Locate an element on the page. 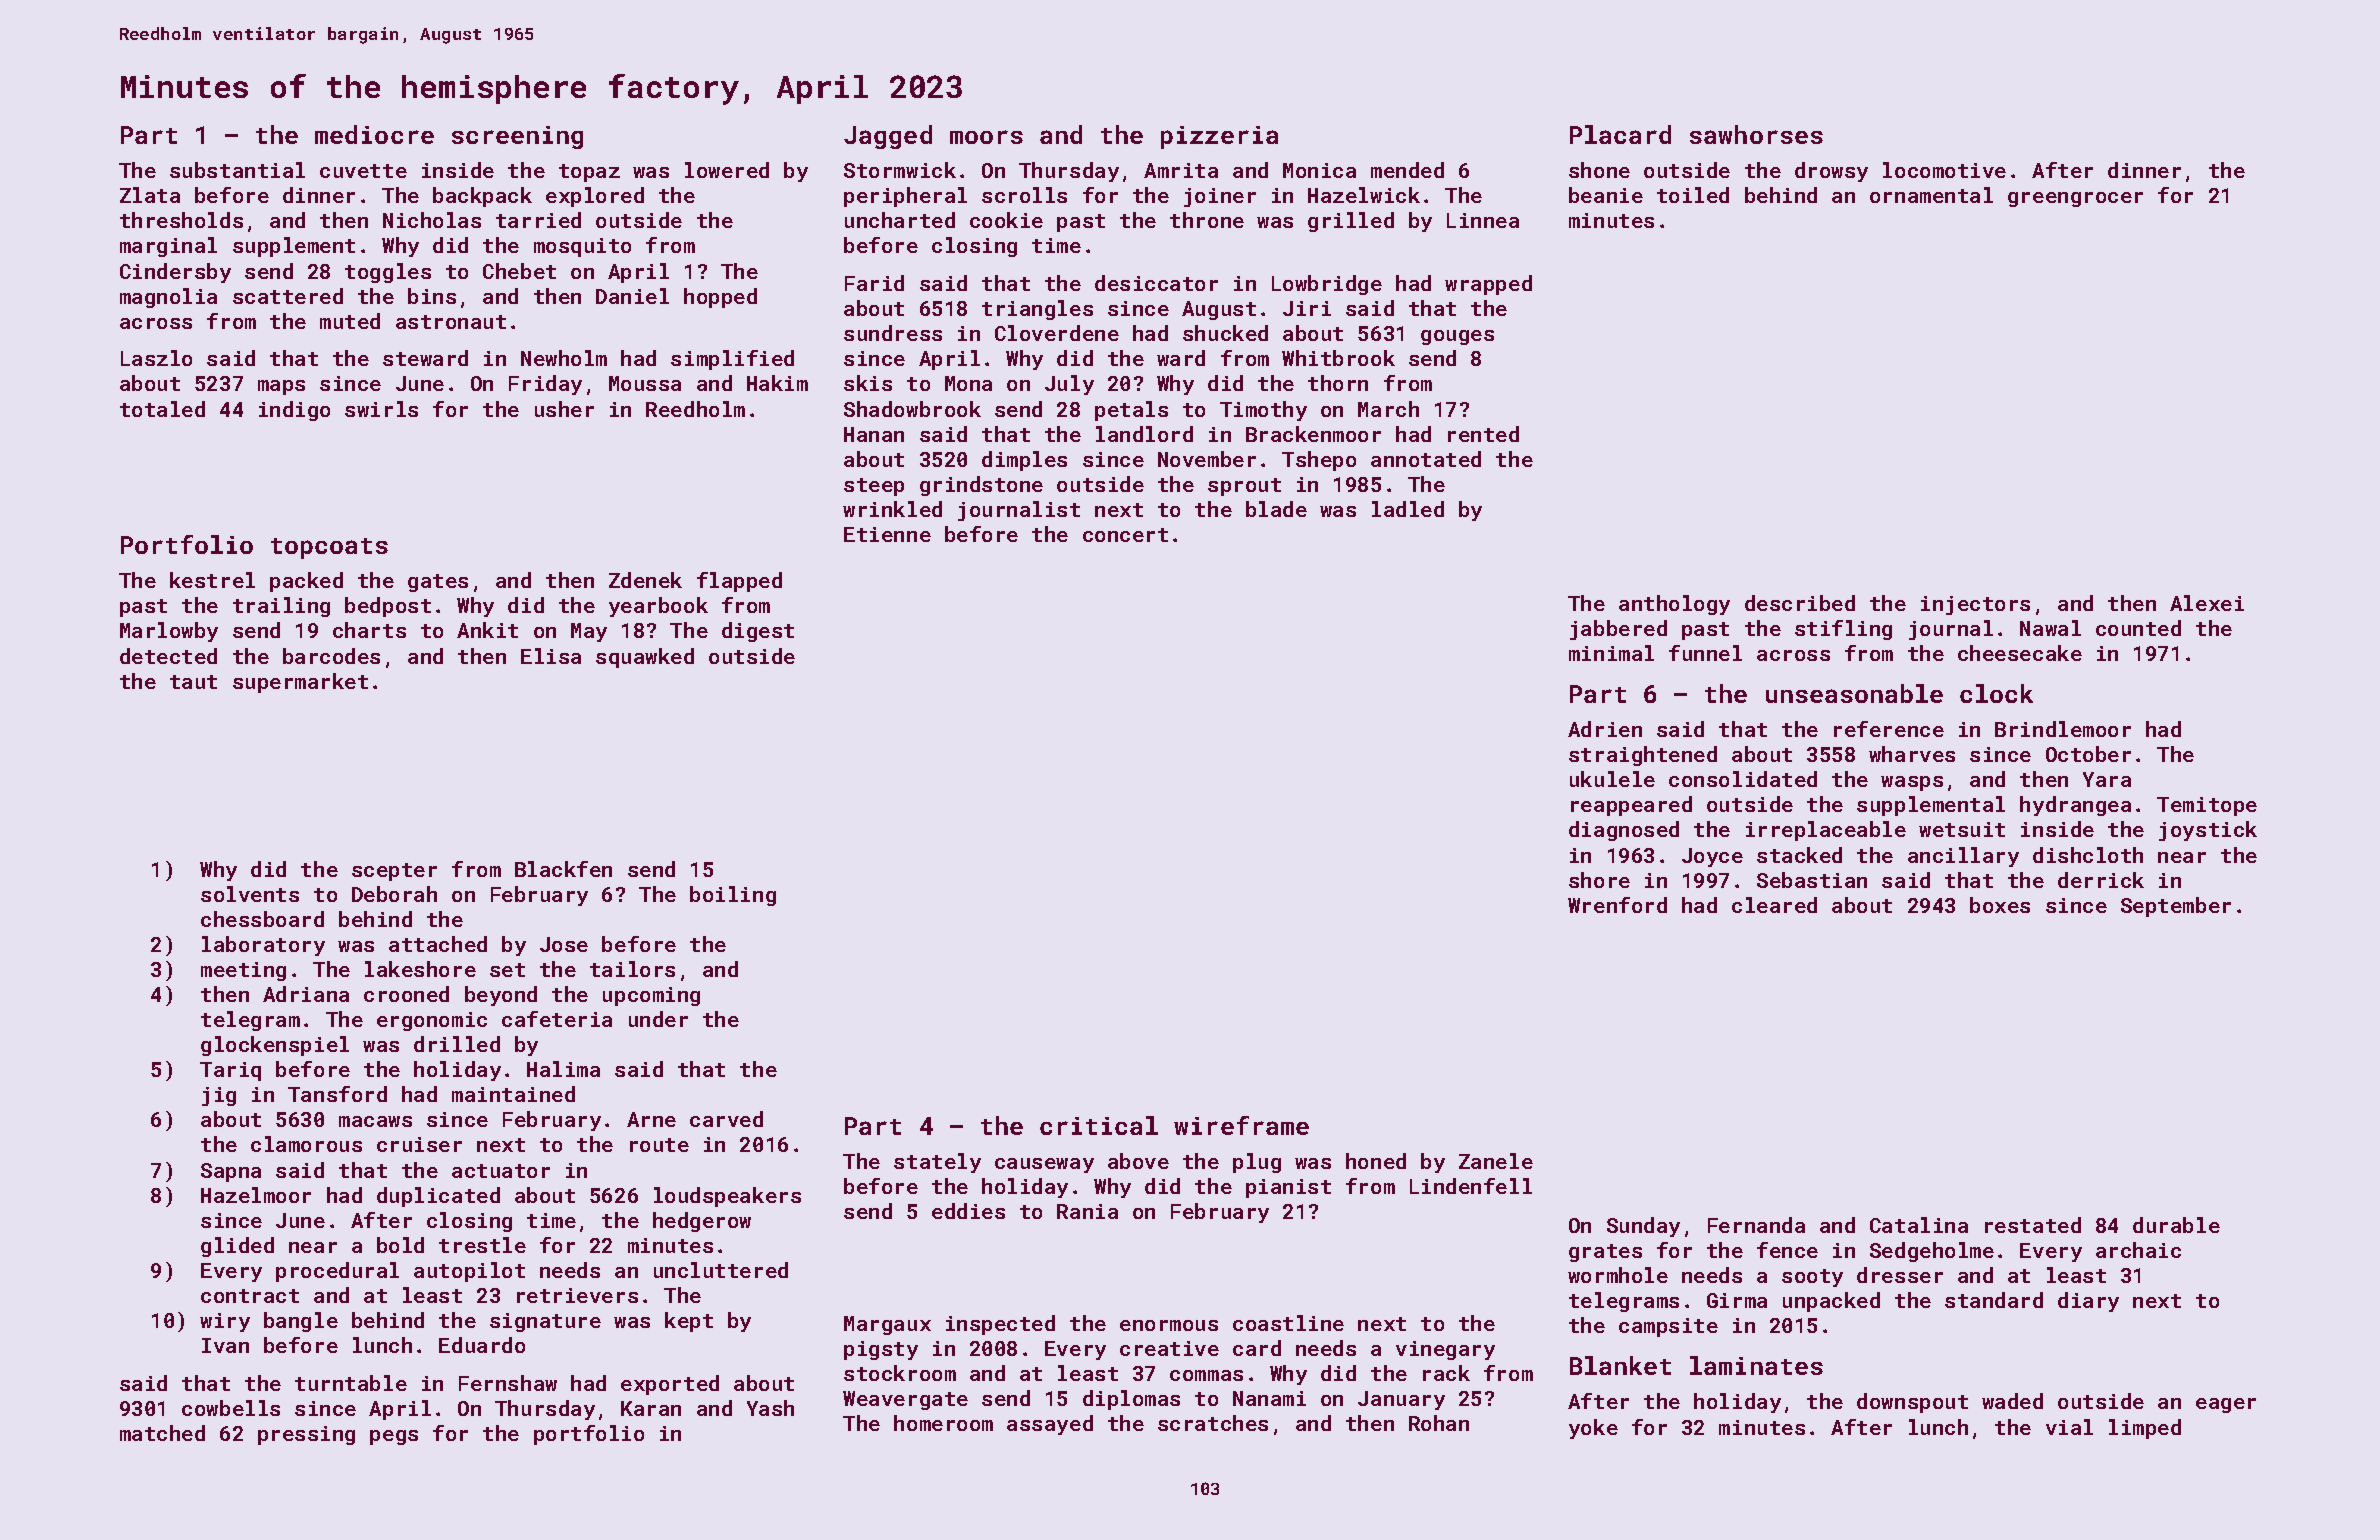 The image size is (2380, 1540). gouges is located at coordinates (1457, 337).
